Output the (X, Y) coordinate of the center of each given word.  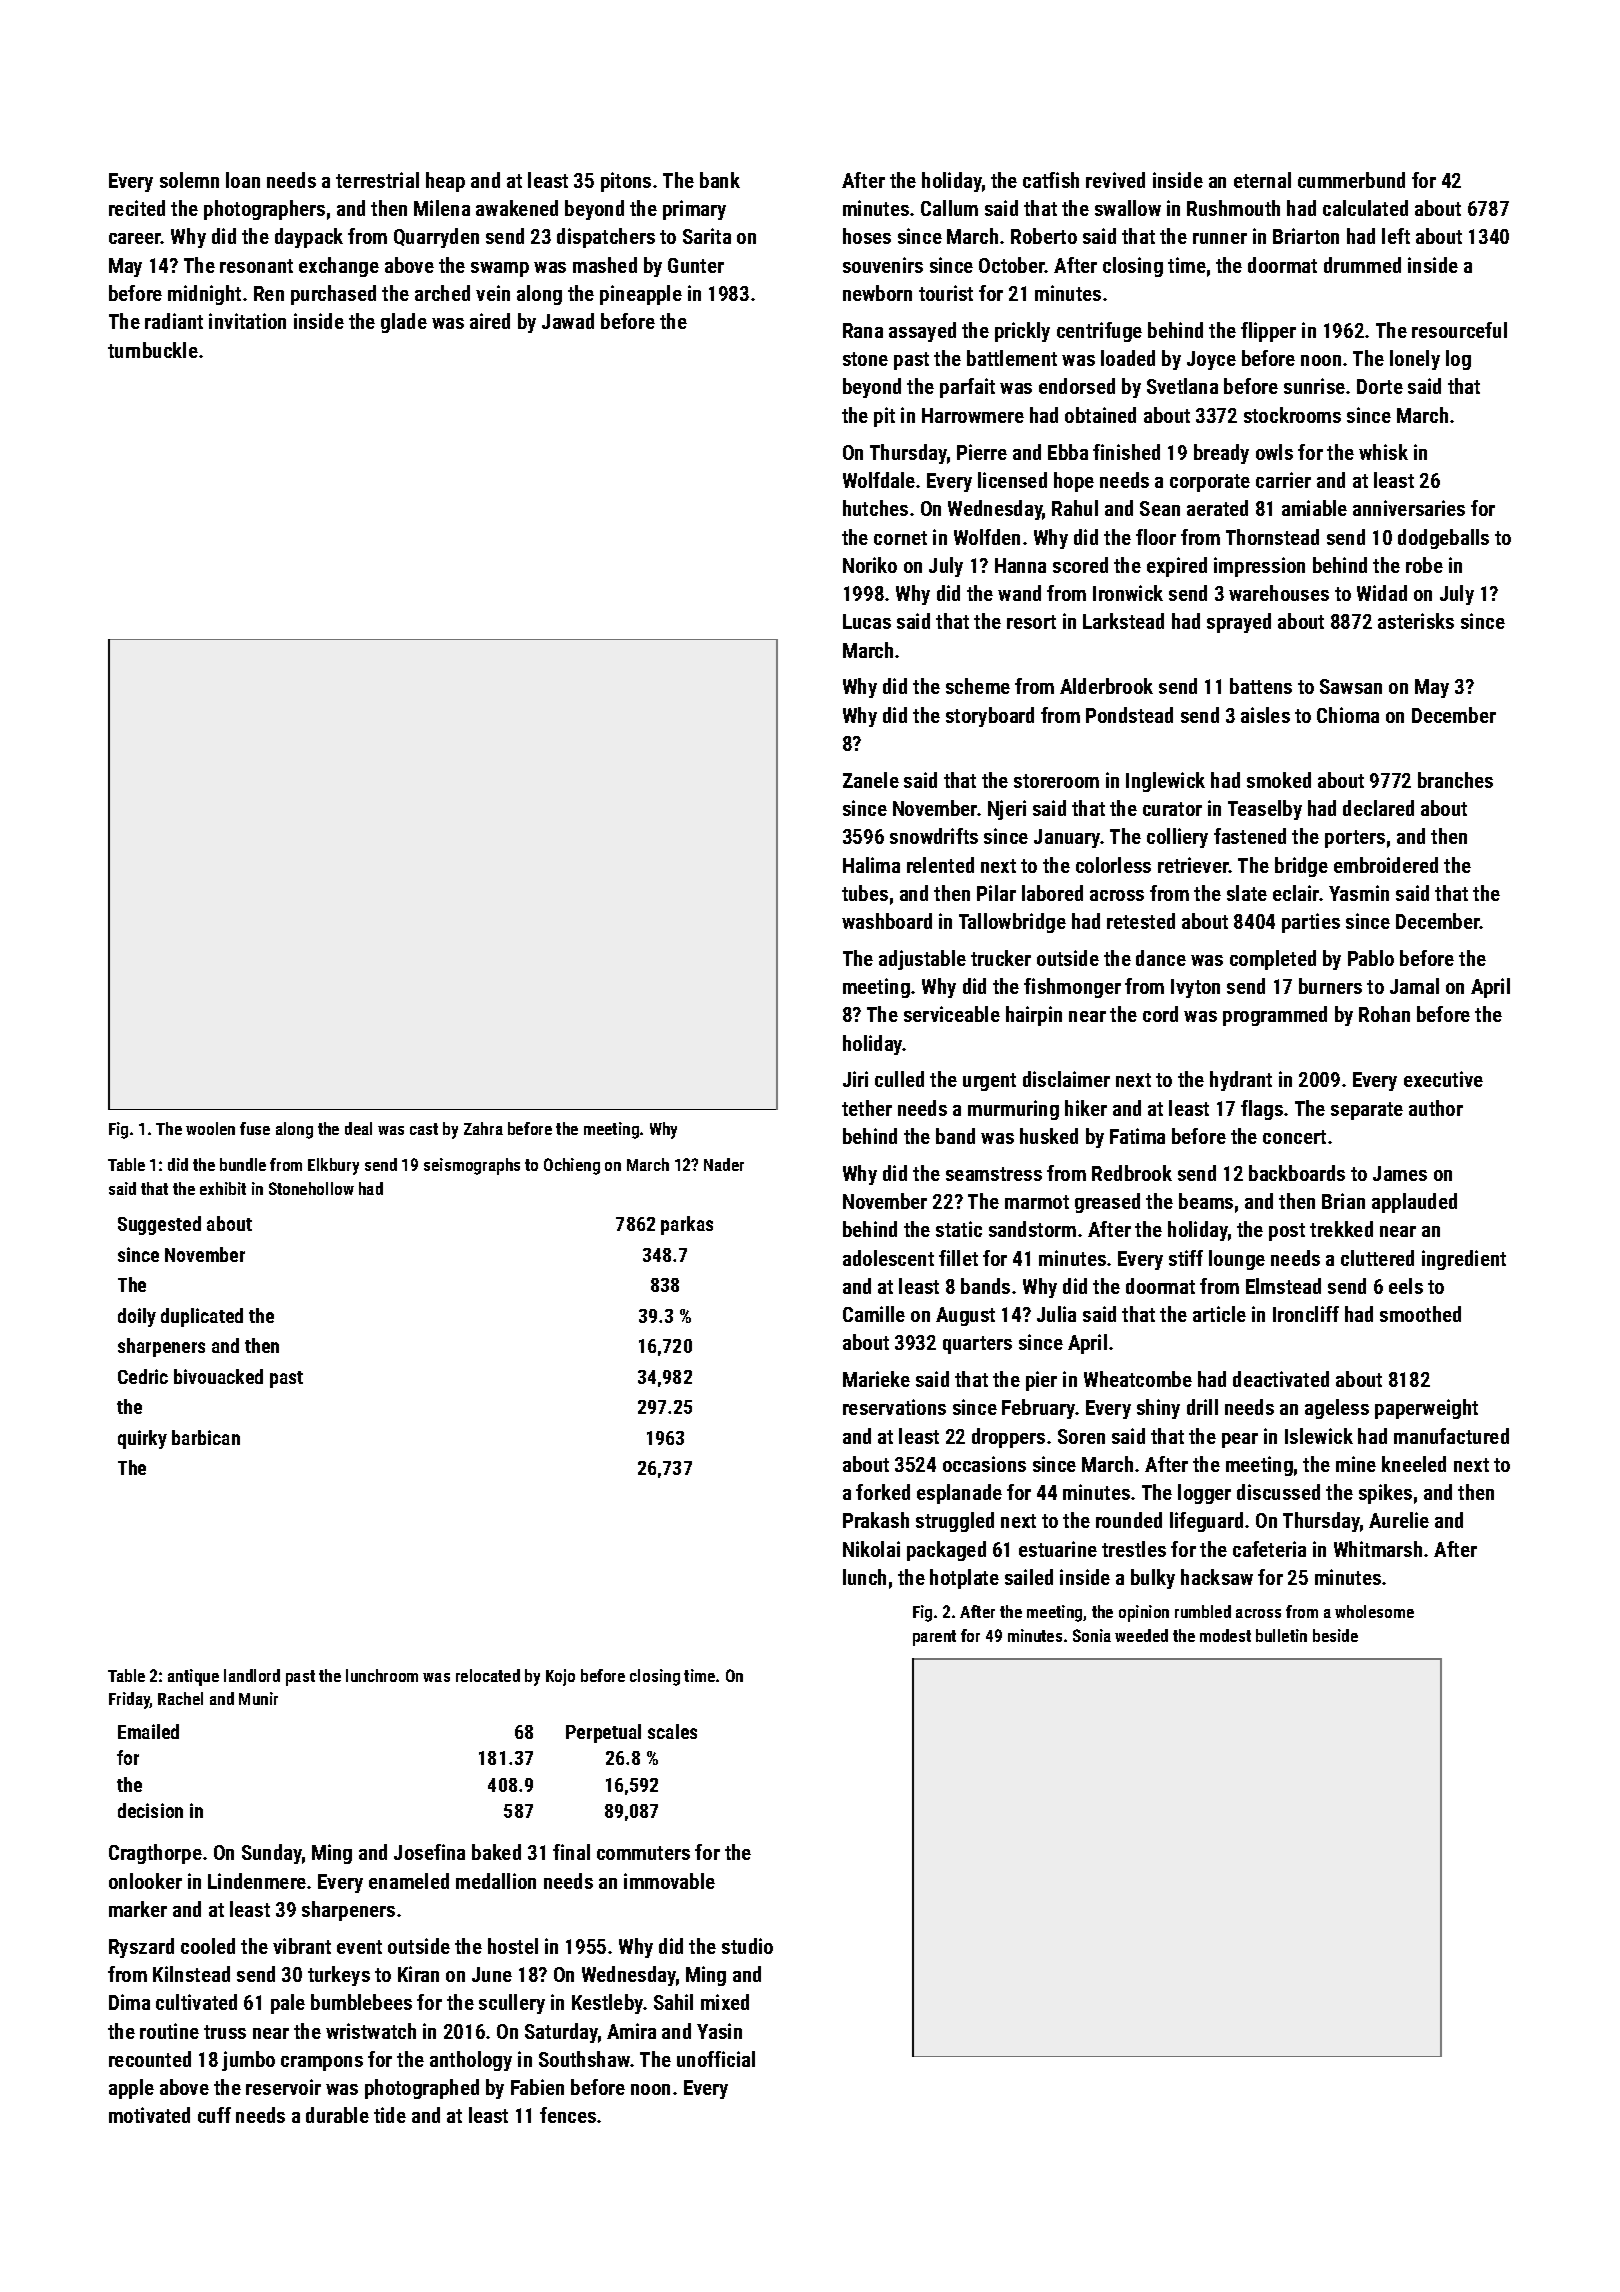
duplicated (202, 1317)
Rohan (1384, 1014)
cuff (214, 2115)
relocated (488, 1675)
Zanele (871, 780)
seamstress (994, 1174)
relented (940, 865)
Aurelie (1399, 1520)
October (1012, 265)
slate (1247, 893)
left (1396, 236)
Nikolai (871, 1549)
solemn (189, 180)
